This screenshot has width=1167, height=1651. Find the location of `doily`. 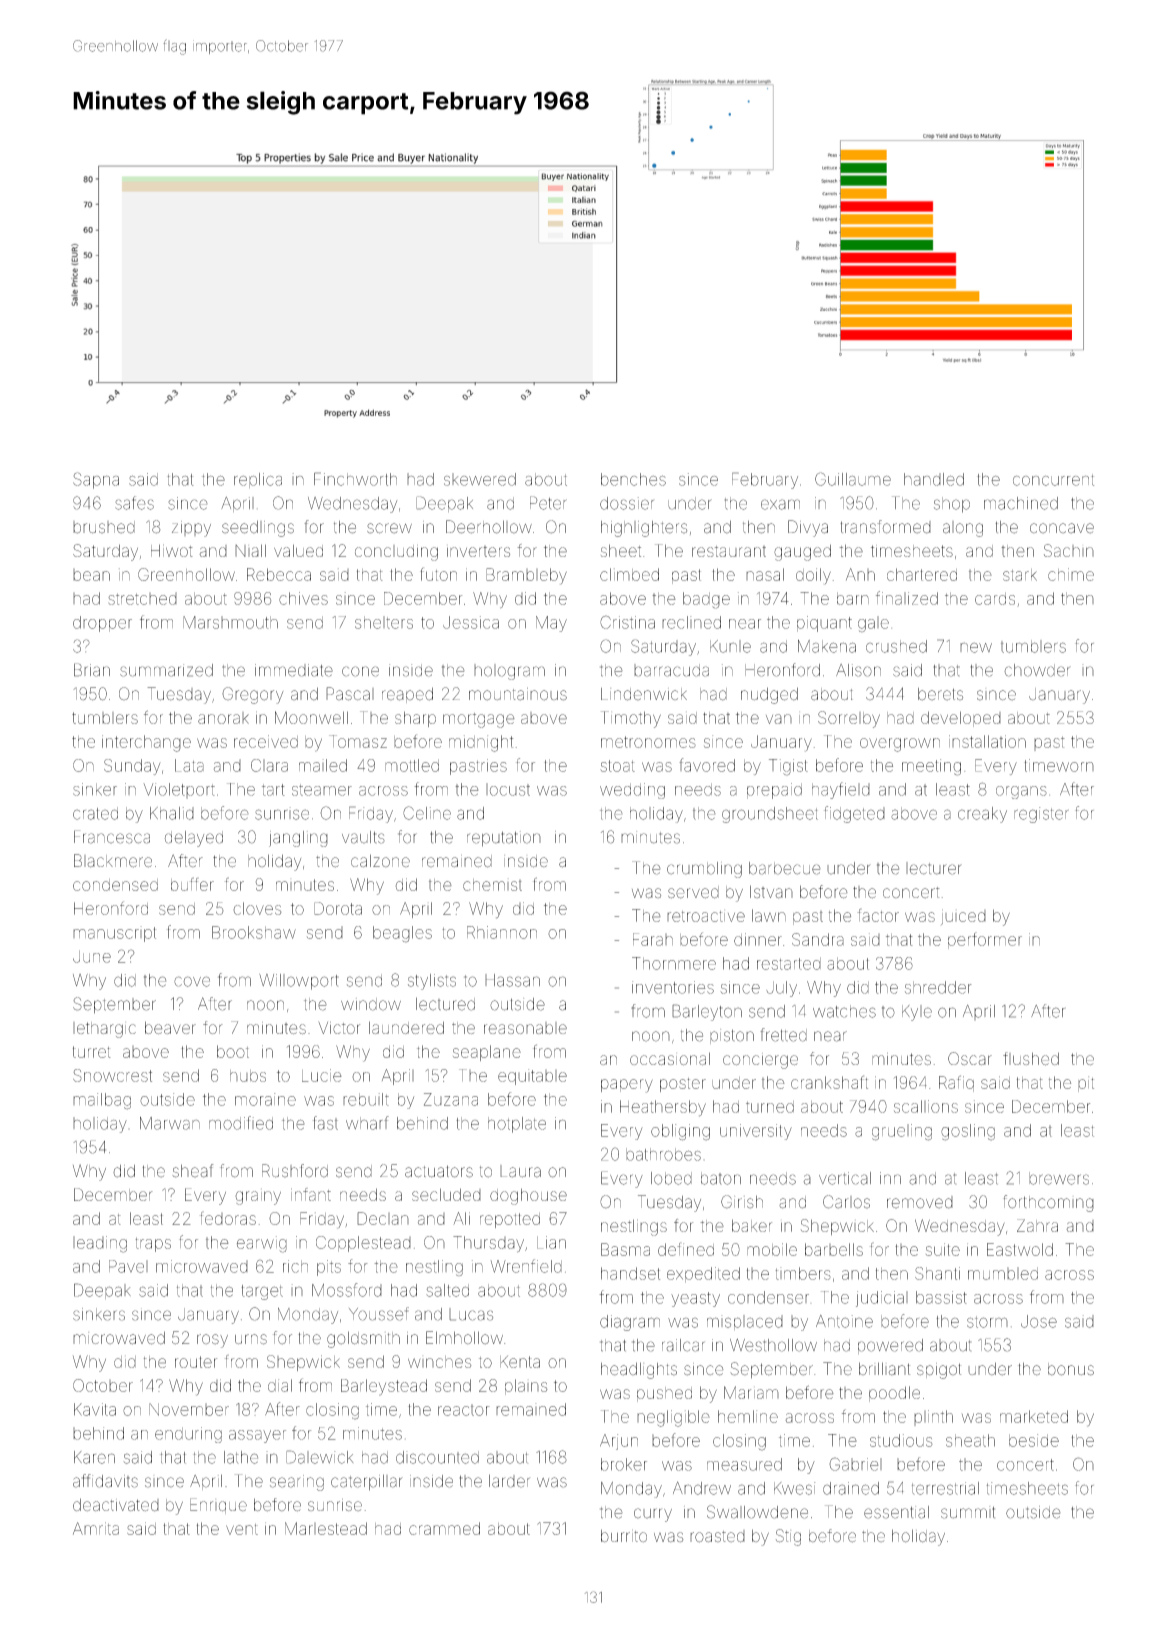

doily is located at coordinates (813, 576).
